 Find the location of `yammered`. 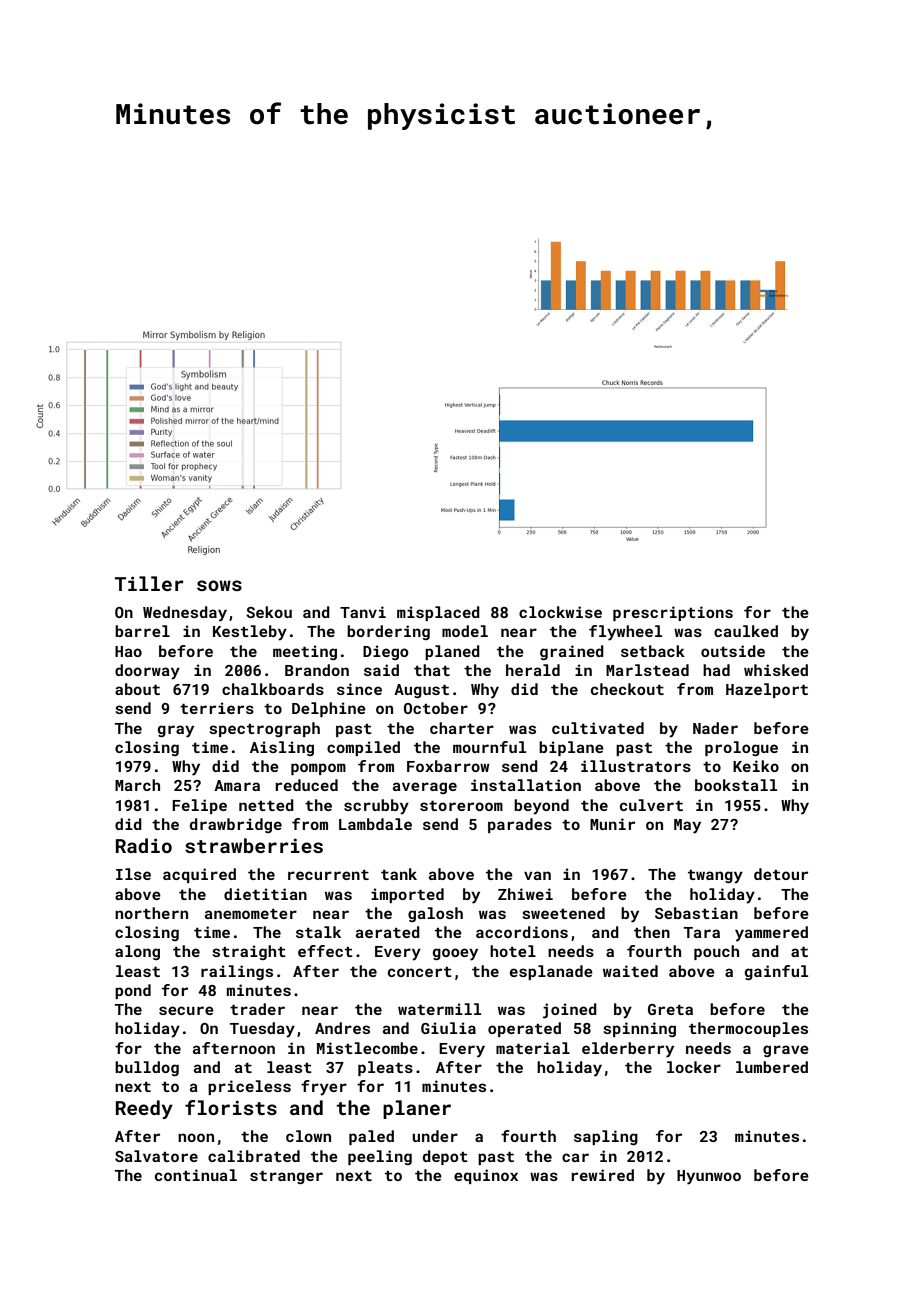

yammered is located at coordinates (771, 934).
